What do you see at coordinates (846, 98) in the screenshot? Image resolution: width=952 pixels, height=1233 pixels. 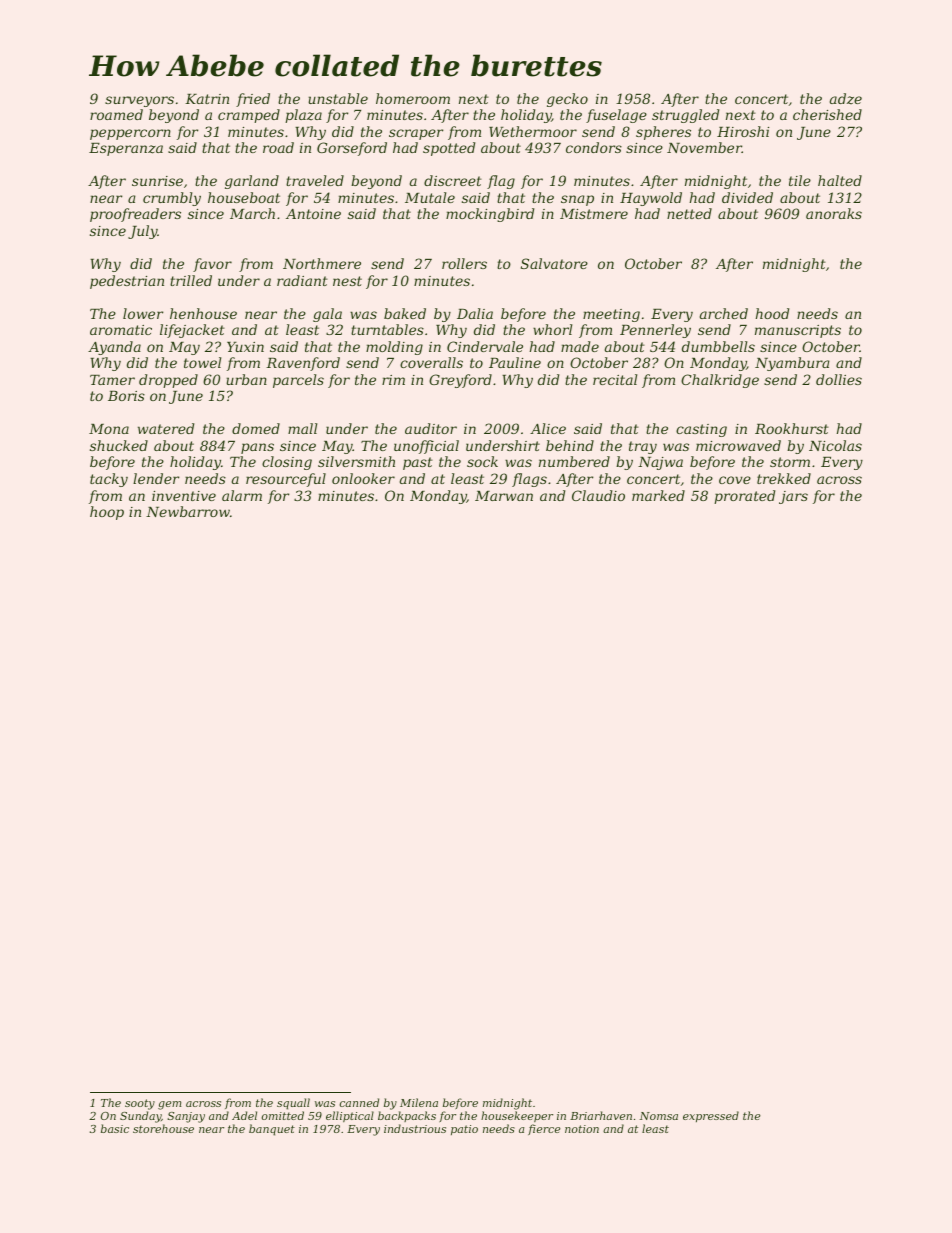 I see `adze` at bounding box center [846, 98].
